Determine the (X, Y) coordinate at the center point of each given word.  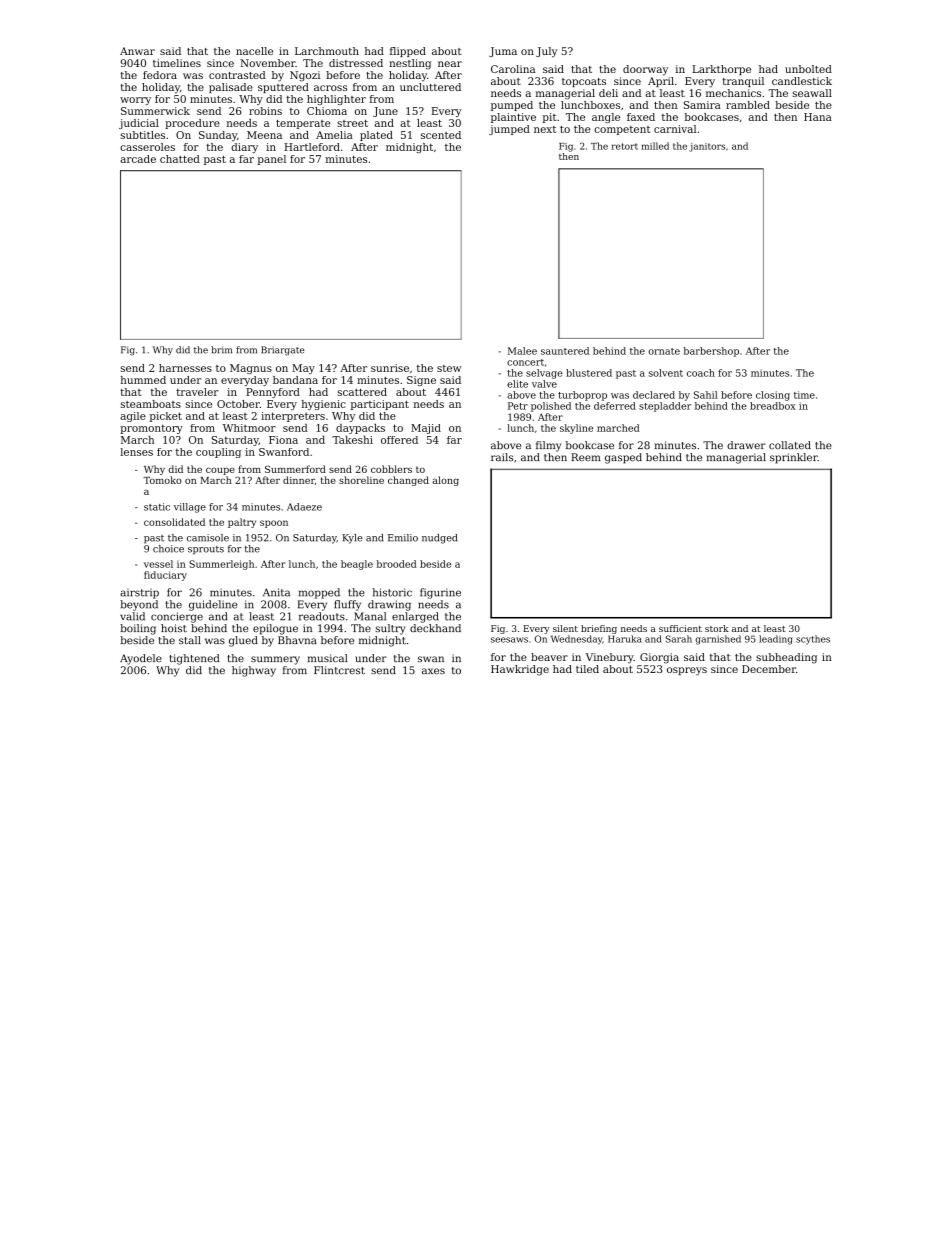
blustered (589, 373)
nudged (439, 539)
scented (441, 135)
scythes (813, 640)
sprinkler (794, 458)
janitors (707, 147)
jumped (509, 130)
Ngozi (305, 76)
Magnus (251, 369)
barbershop (711, 352)
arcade (138, 159)
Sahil (706, 395)
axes (433, 671)
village (190, 508)
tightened (194, 659)
